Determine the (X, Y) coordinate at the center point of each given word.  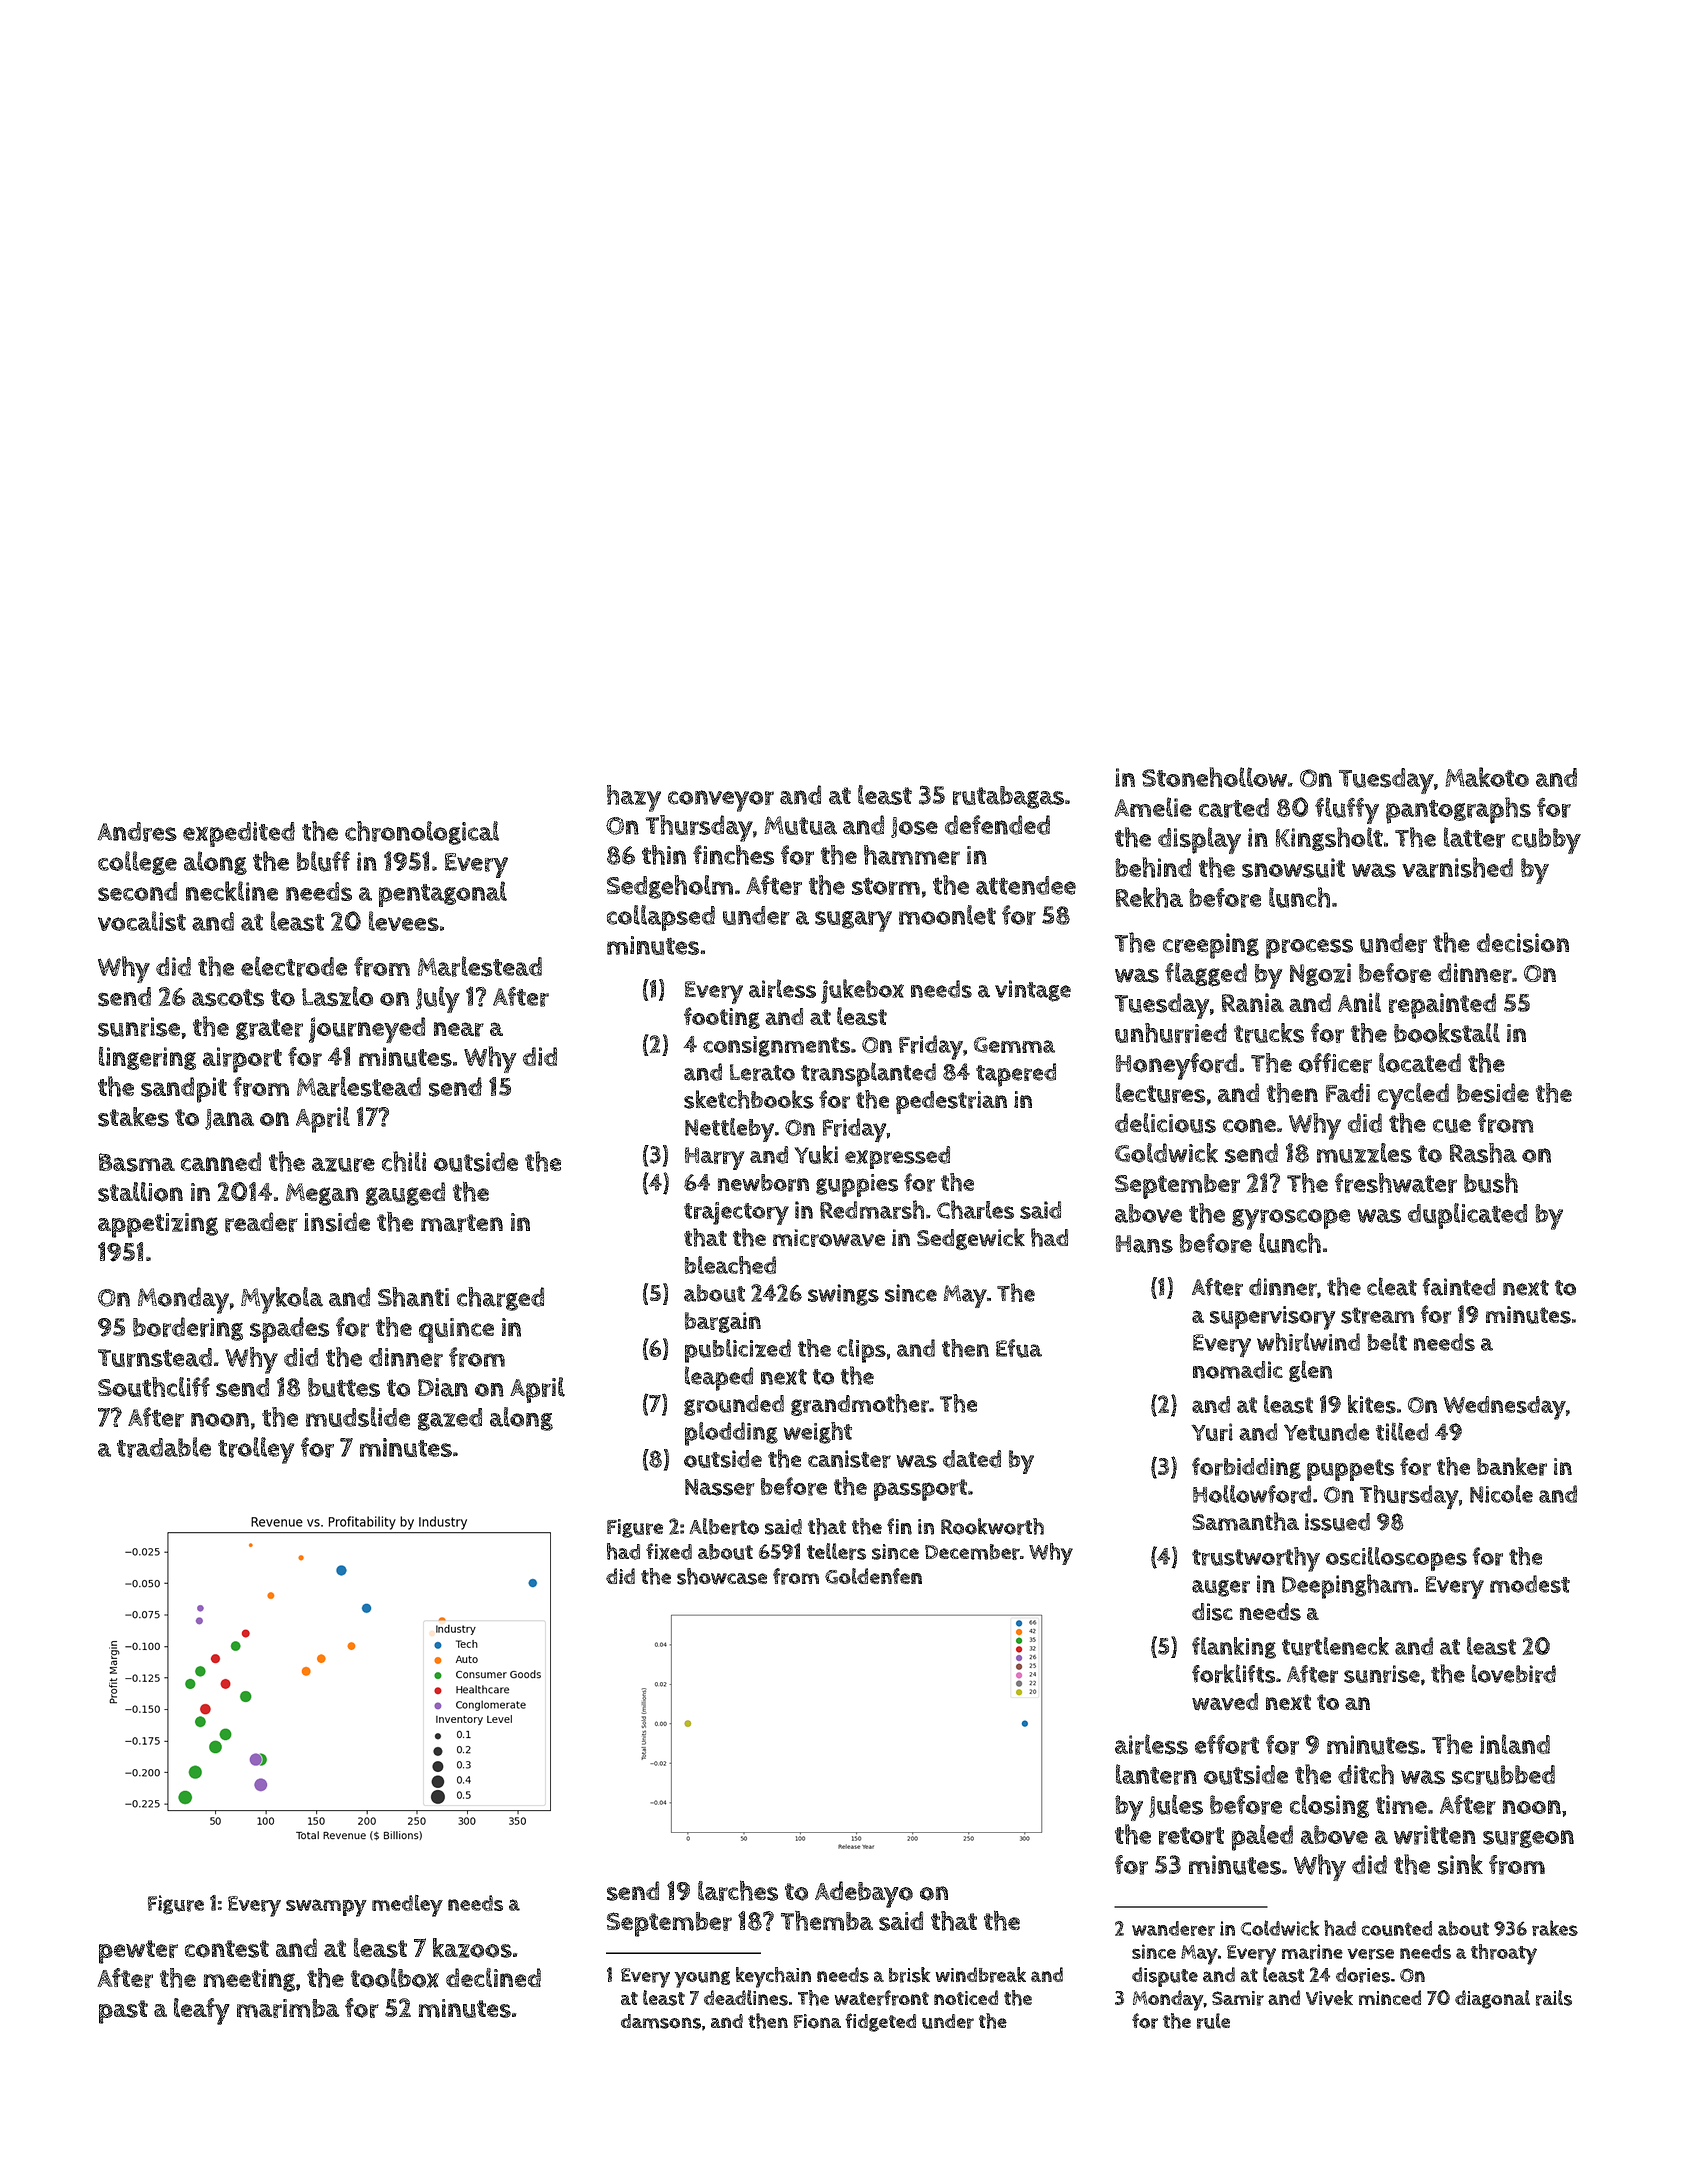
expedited (239, 834)
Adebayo (864, 1894)
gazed (450, 1419)
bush (1491, 1183)
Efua (1019, 1348)
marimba (288, 2008)
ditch (1366, 1774)
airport (242, 1060)
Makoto (1487, 777)
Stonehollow (1214, 777)
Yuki (816, 1154)
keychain (773, 1977)
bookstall (1447, 1033)
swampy (326, 1908)
